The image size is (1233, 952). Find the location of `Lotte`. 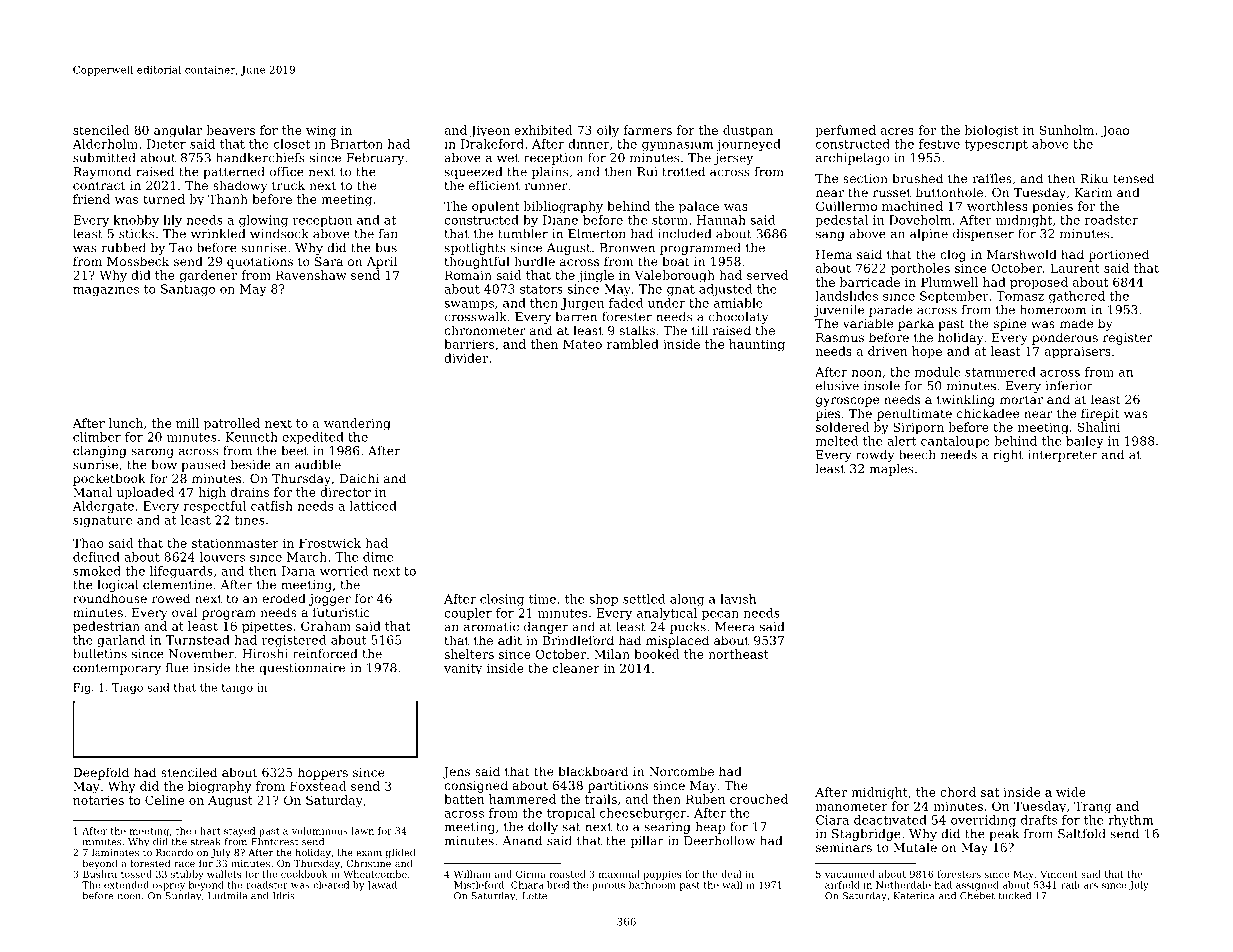

Lotte is located at coordinates (534, 896).
